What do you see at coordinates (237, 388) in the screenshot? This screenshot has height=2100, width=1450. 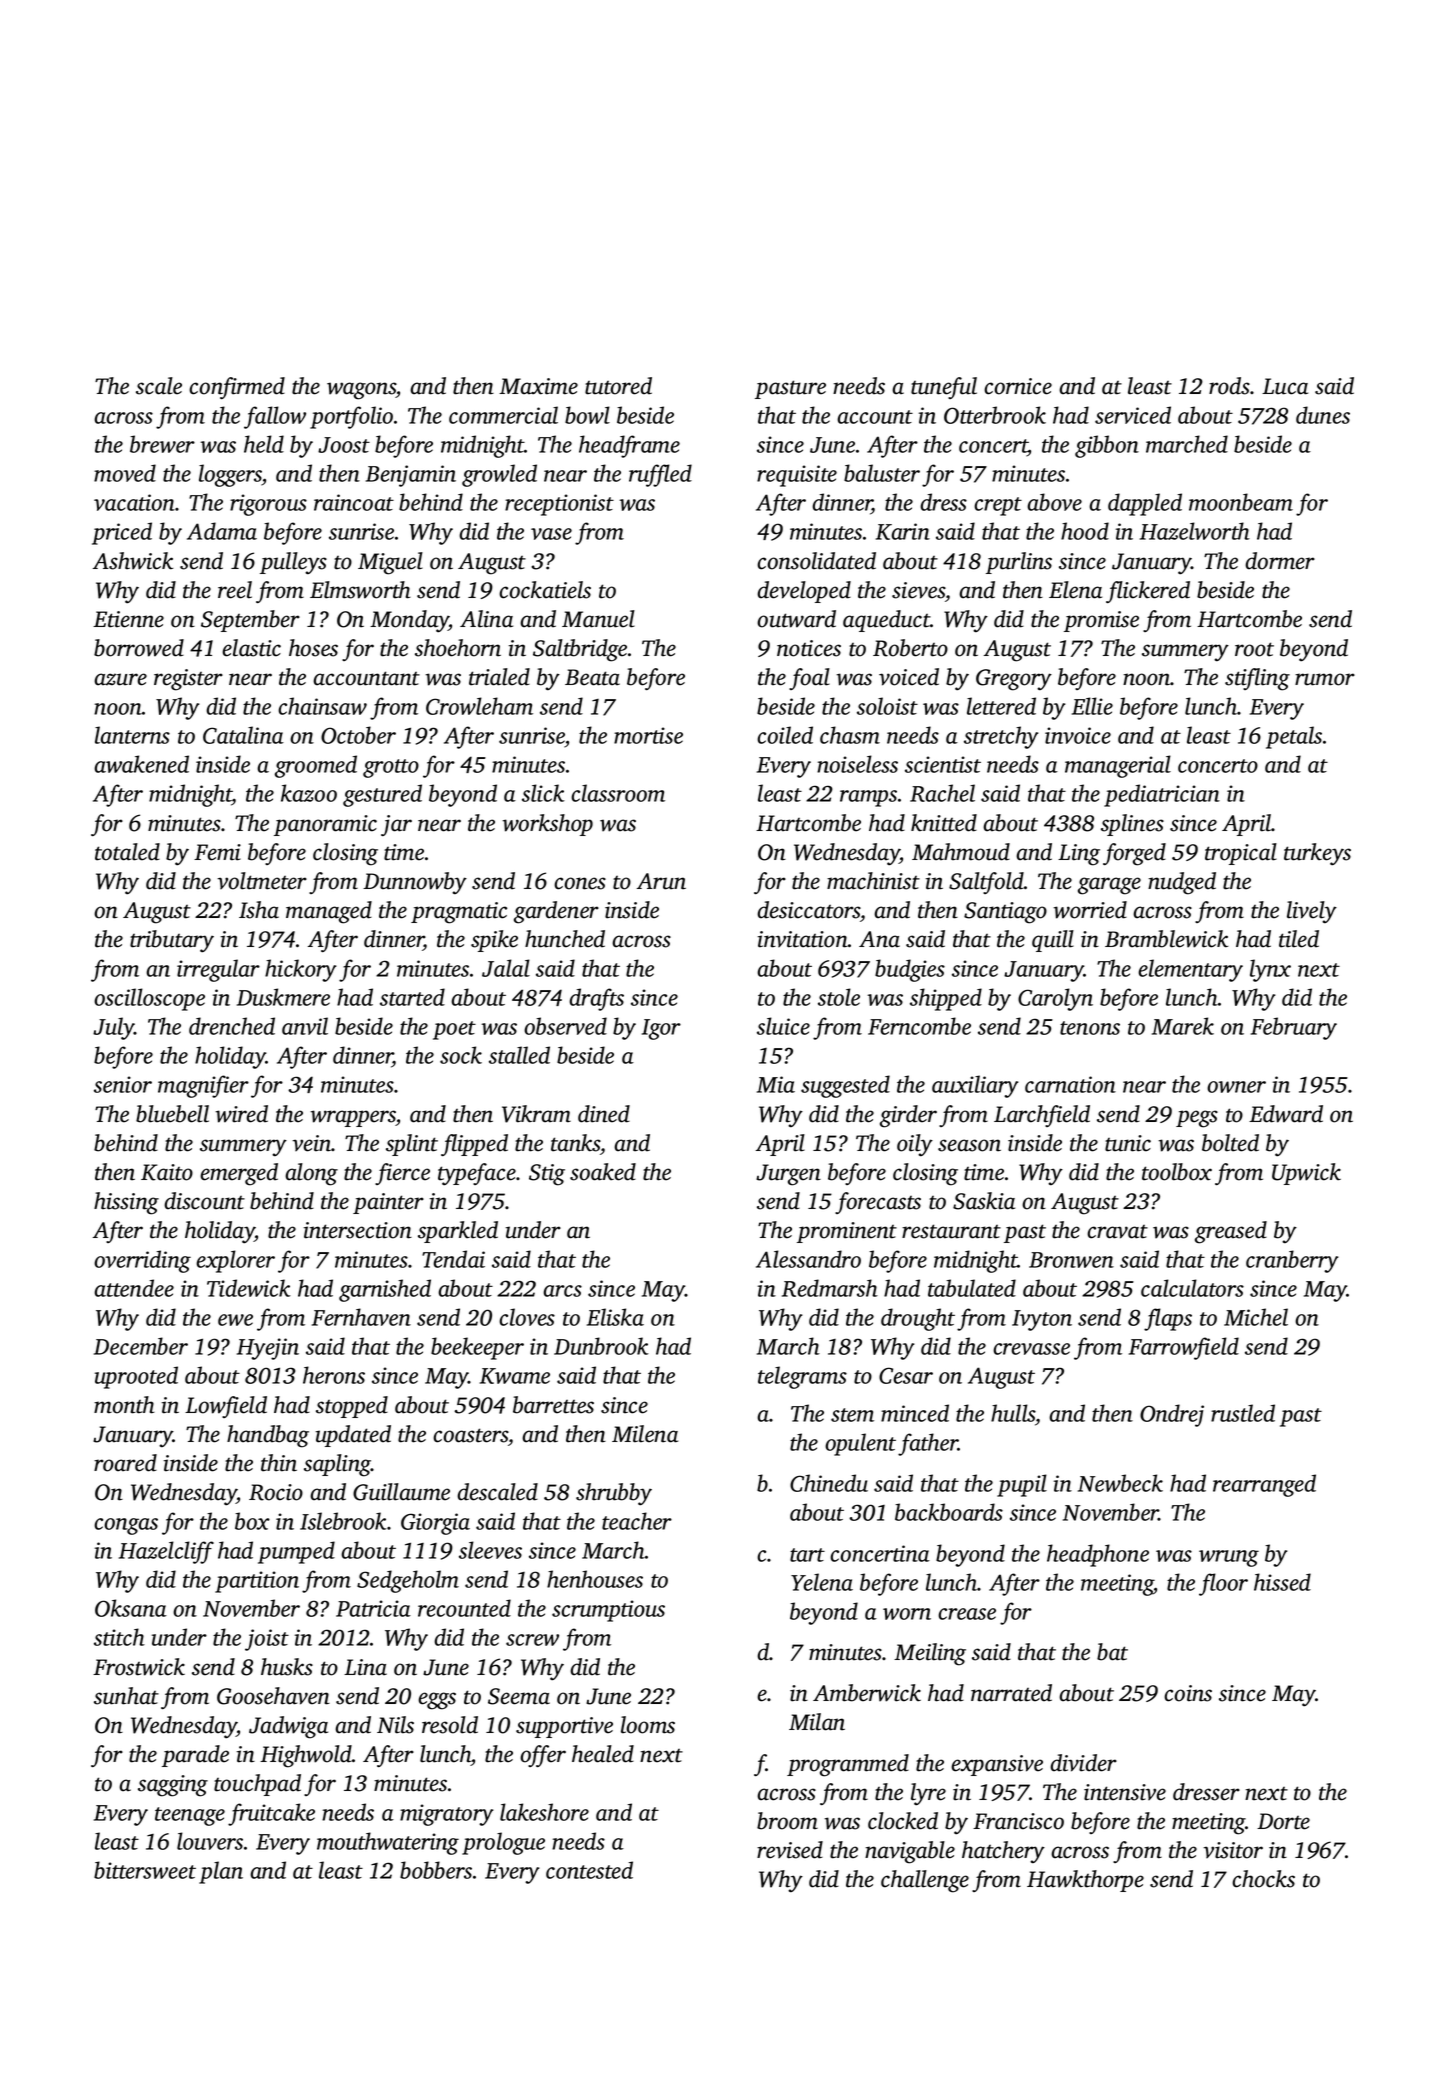 I see `confirmed` at bounding box center [237, 388].
